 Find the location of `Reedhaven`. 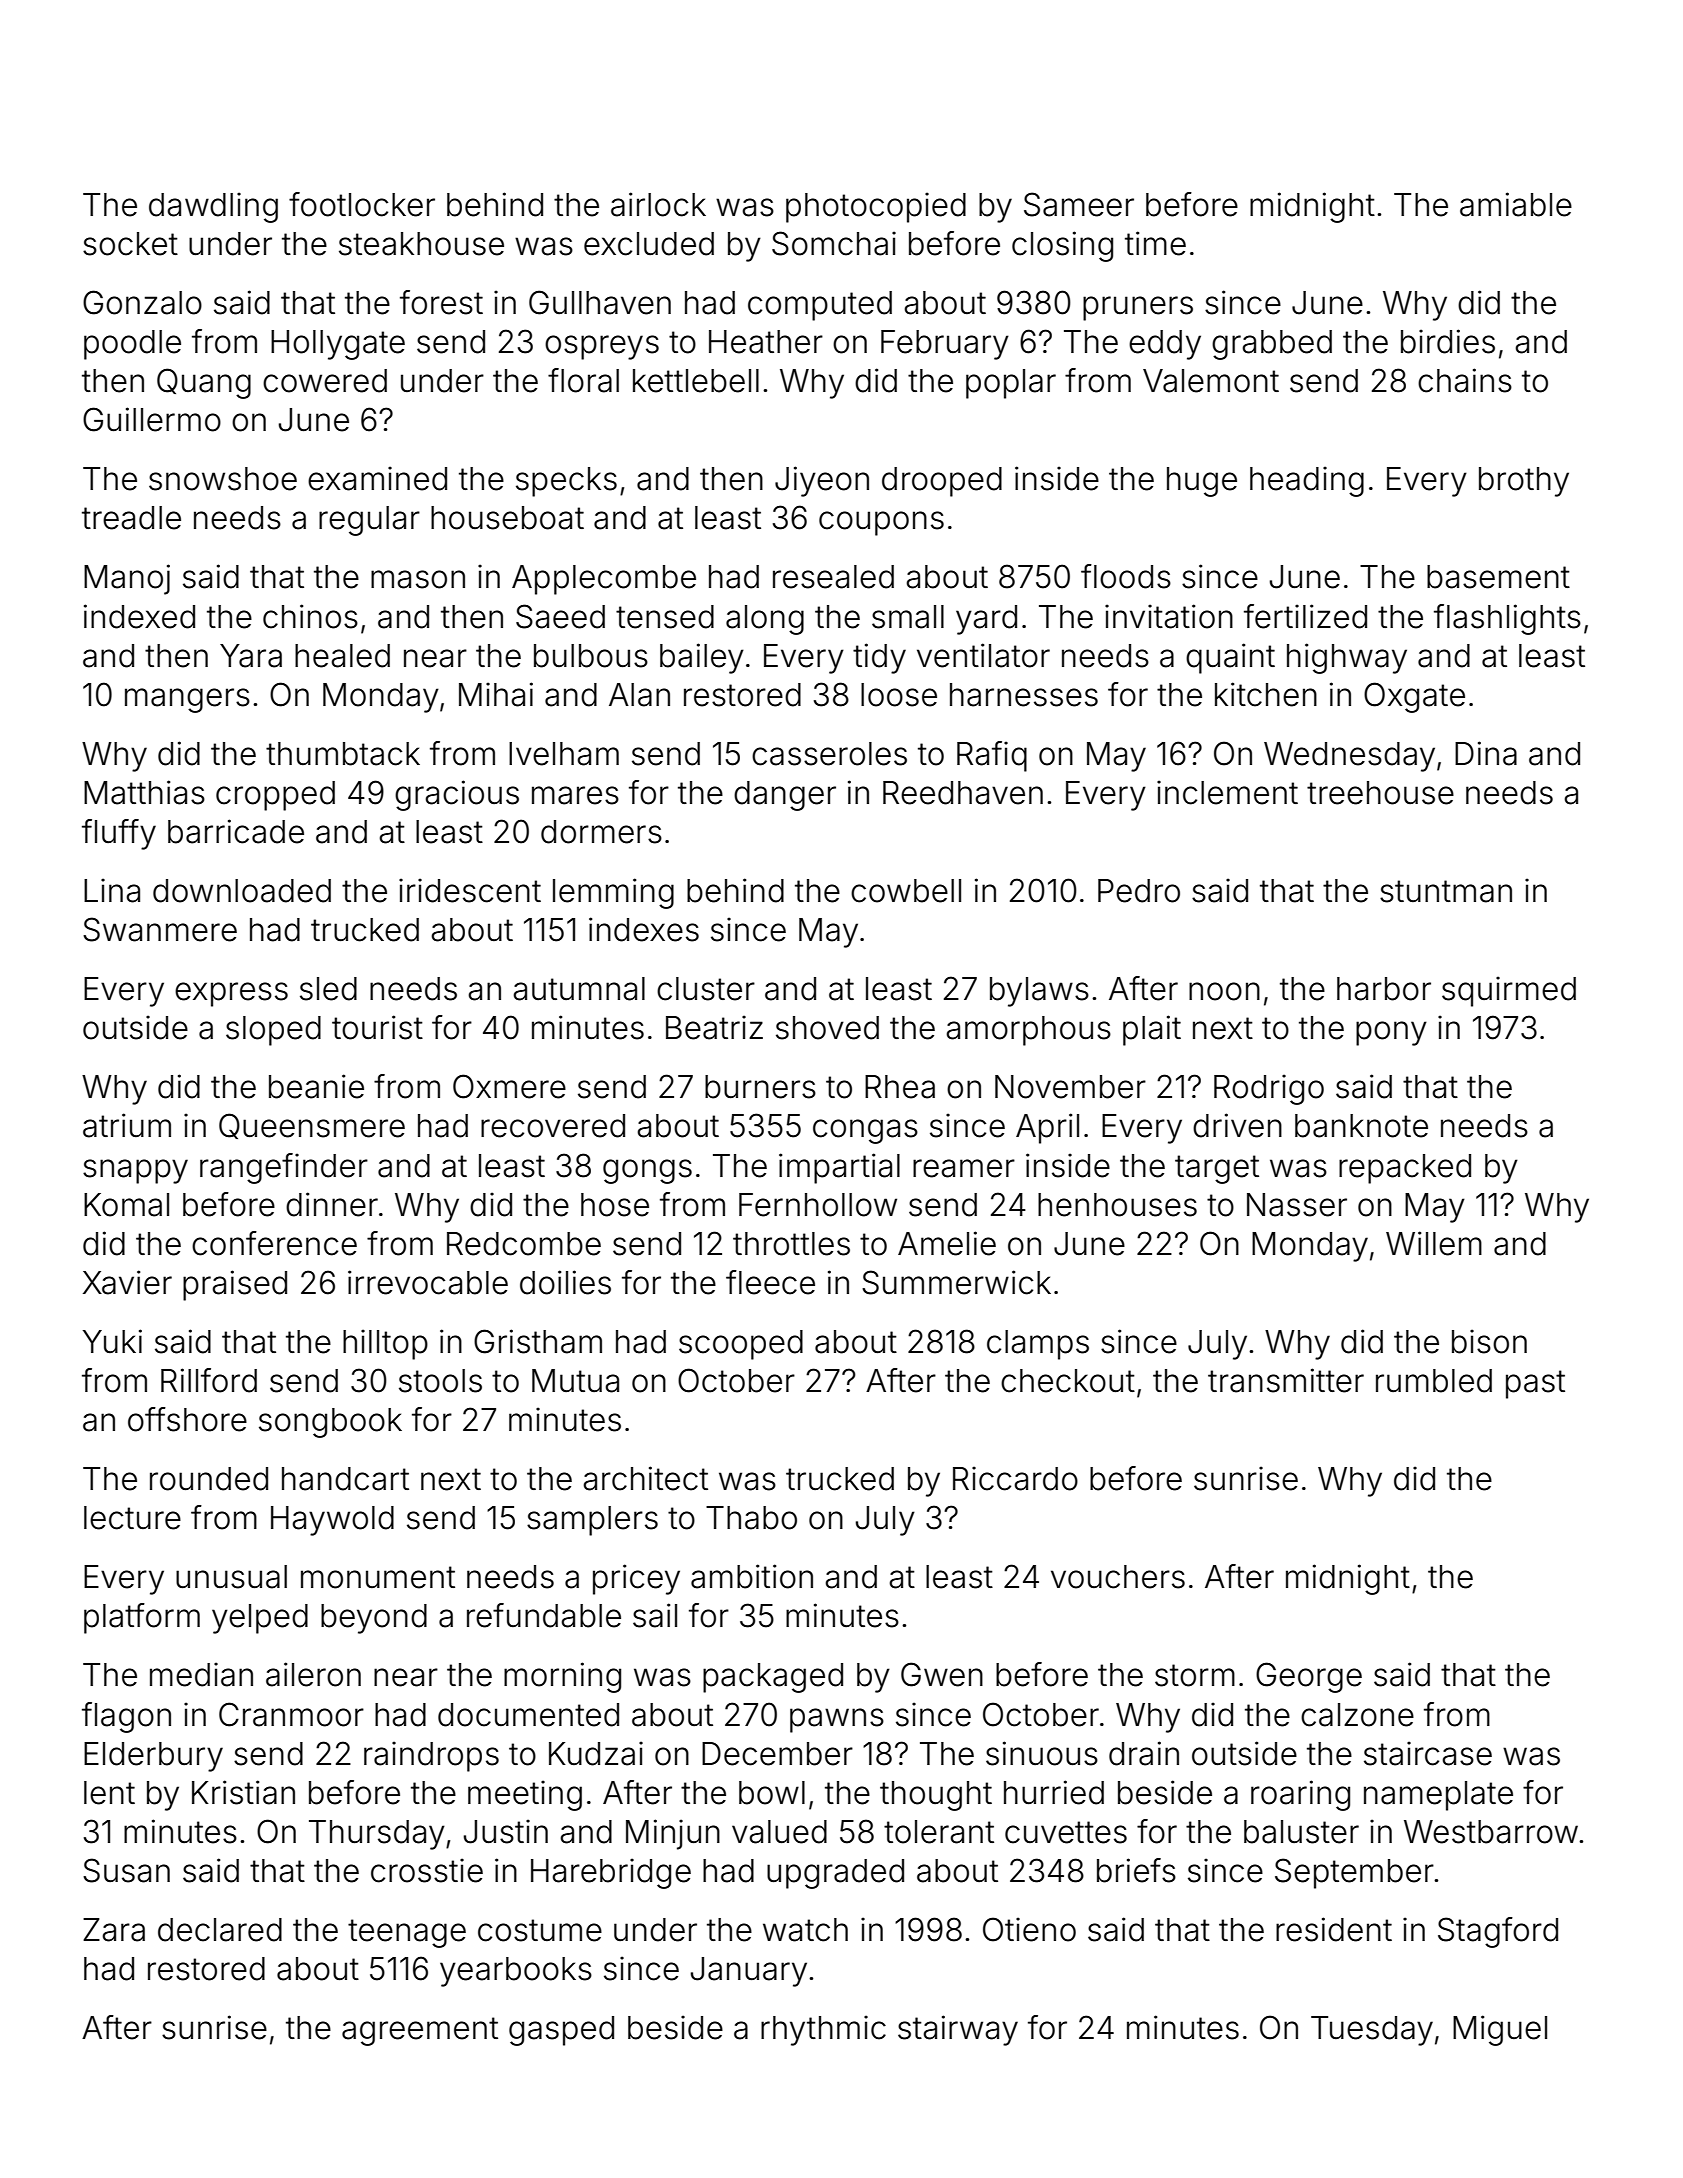

Reedhaven is located at coordinates (963, 793).
